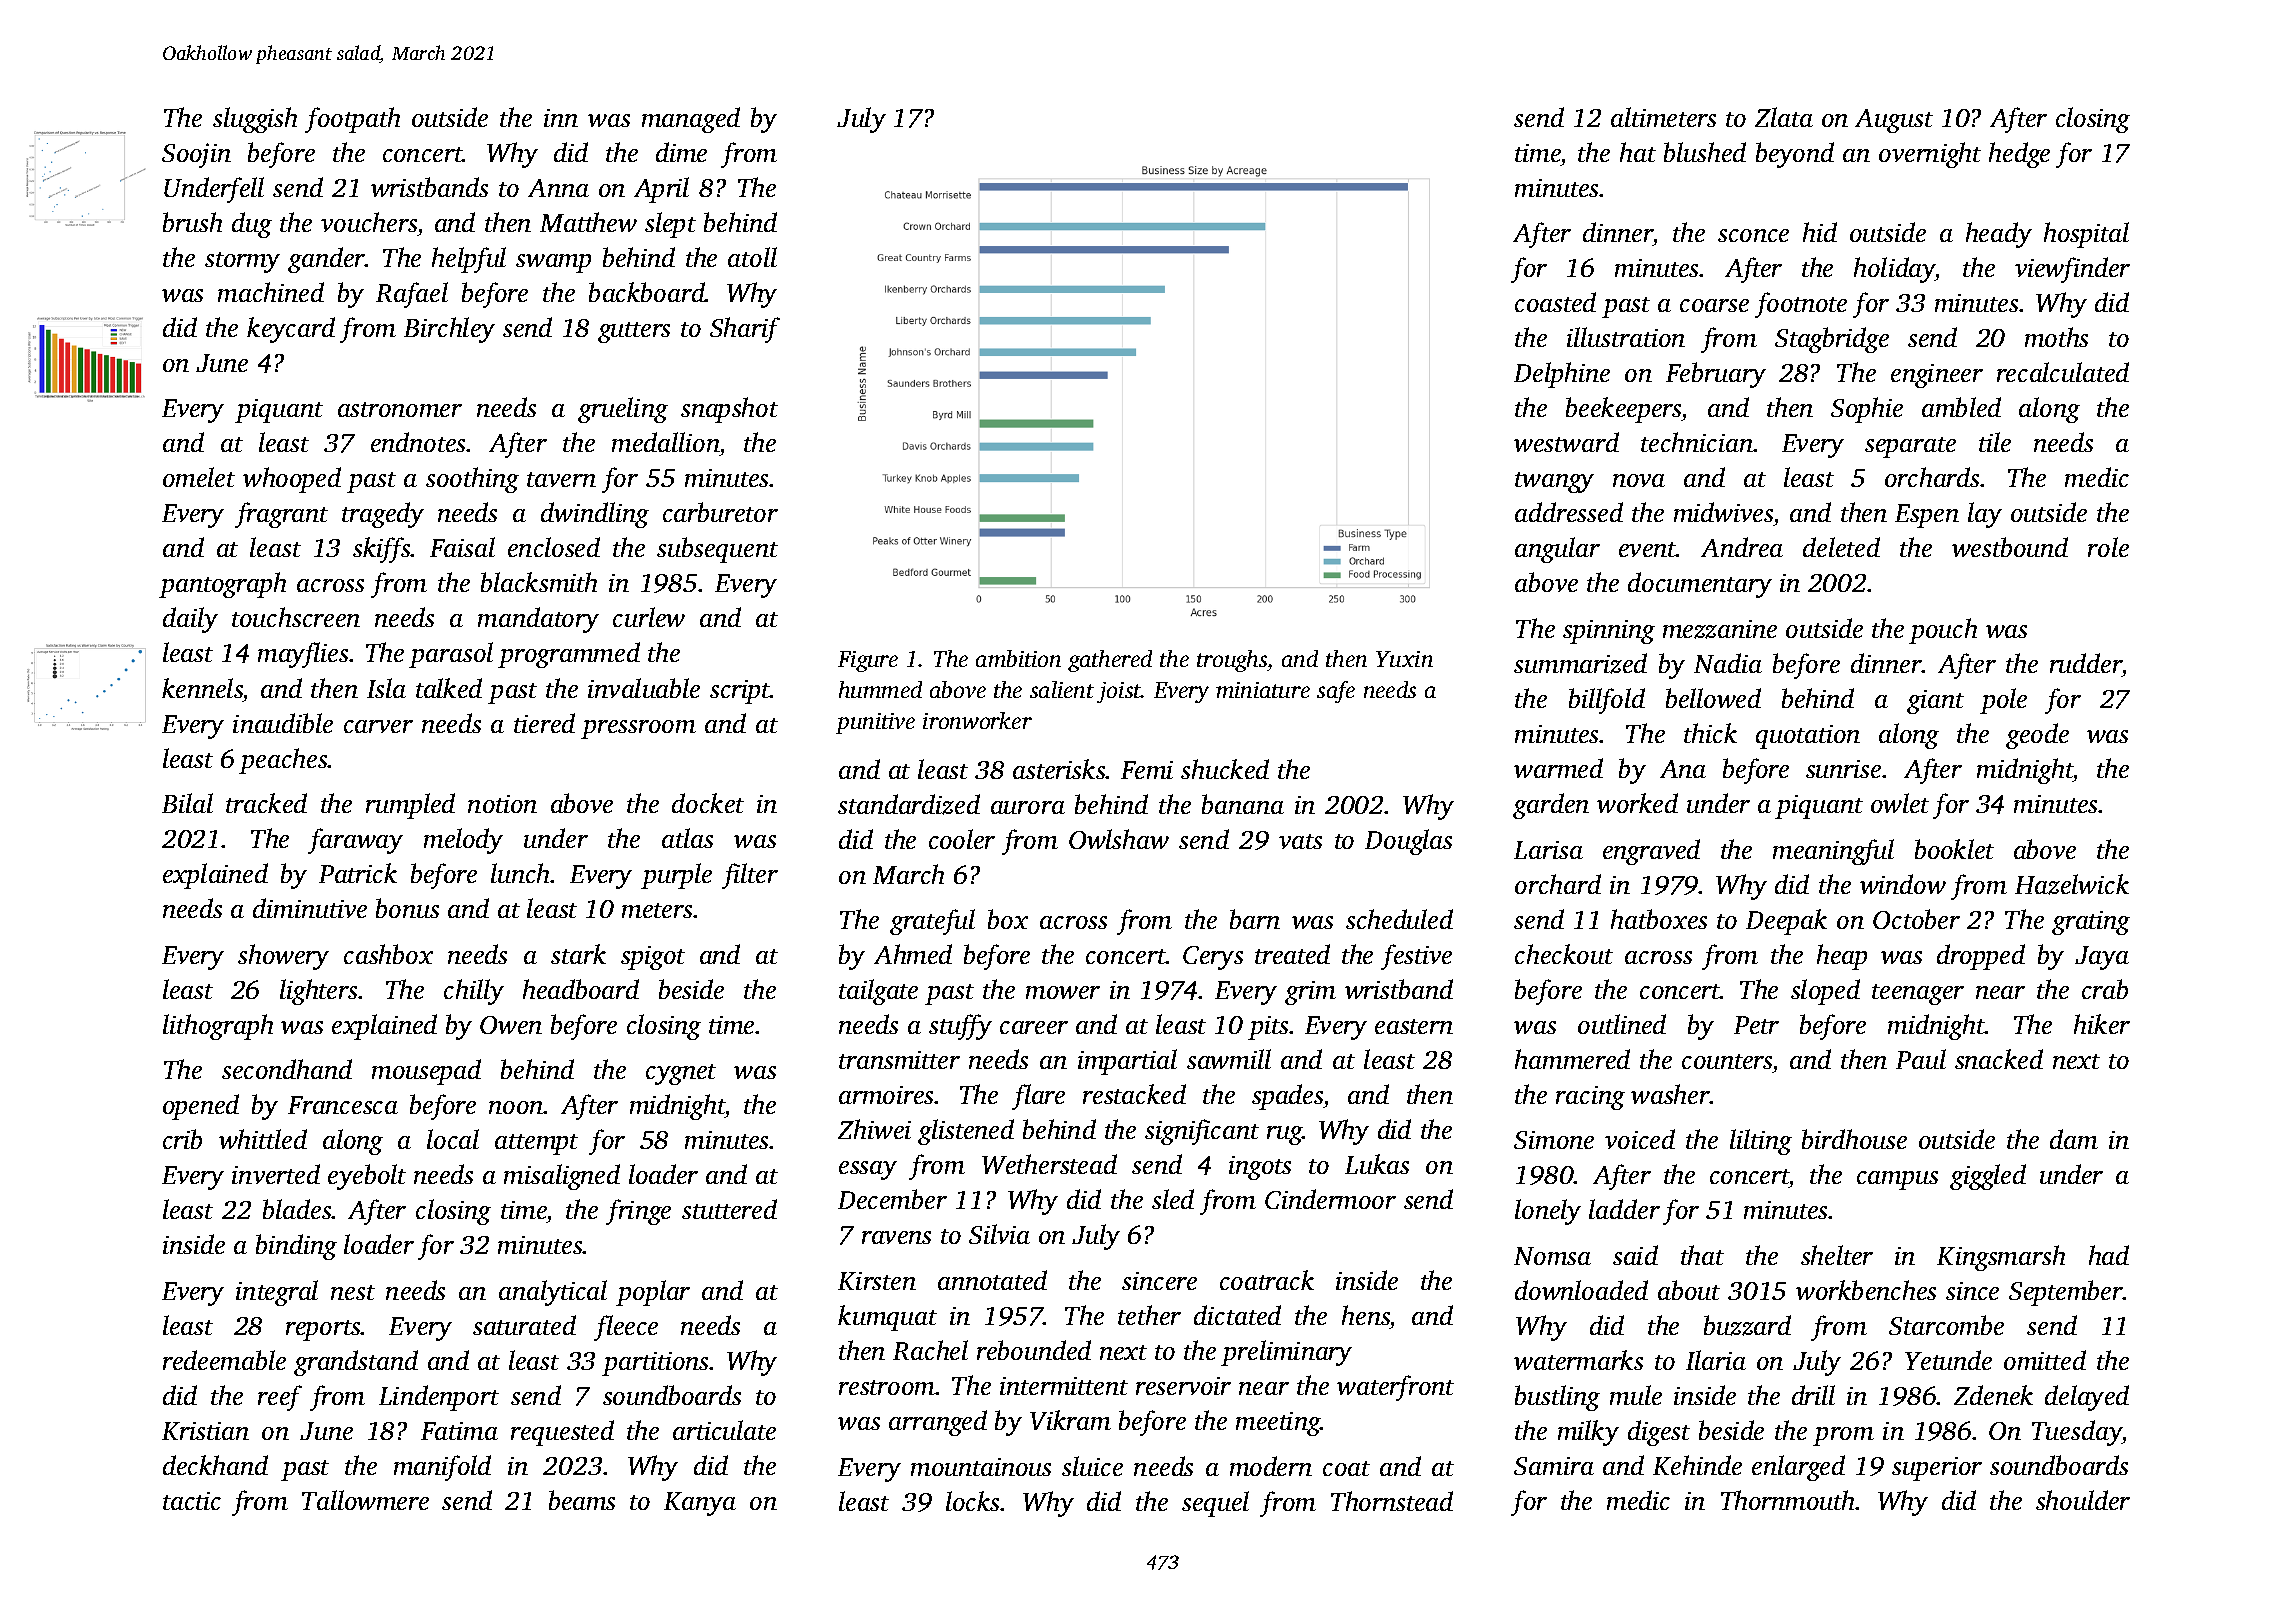 The height and width of the page is (1620, 2292). What do you see at coordinates (1271, 1466) in the page?
I see `modern` at bounding box center [1271, 1466].
